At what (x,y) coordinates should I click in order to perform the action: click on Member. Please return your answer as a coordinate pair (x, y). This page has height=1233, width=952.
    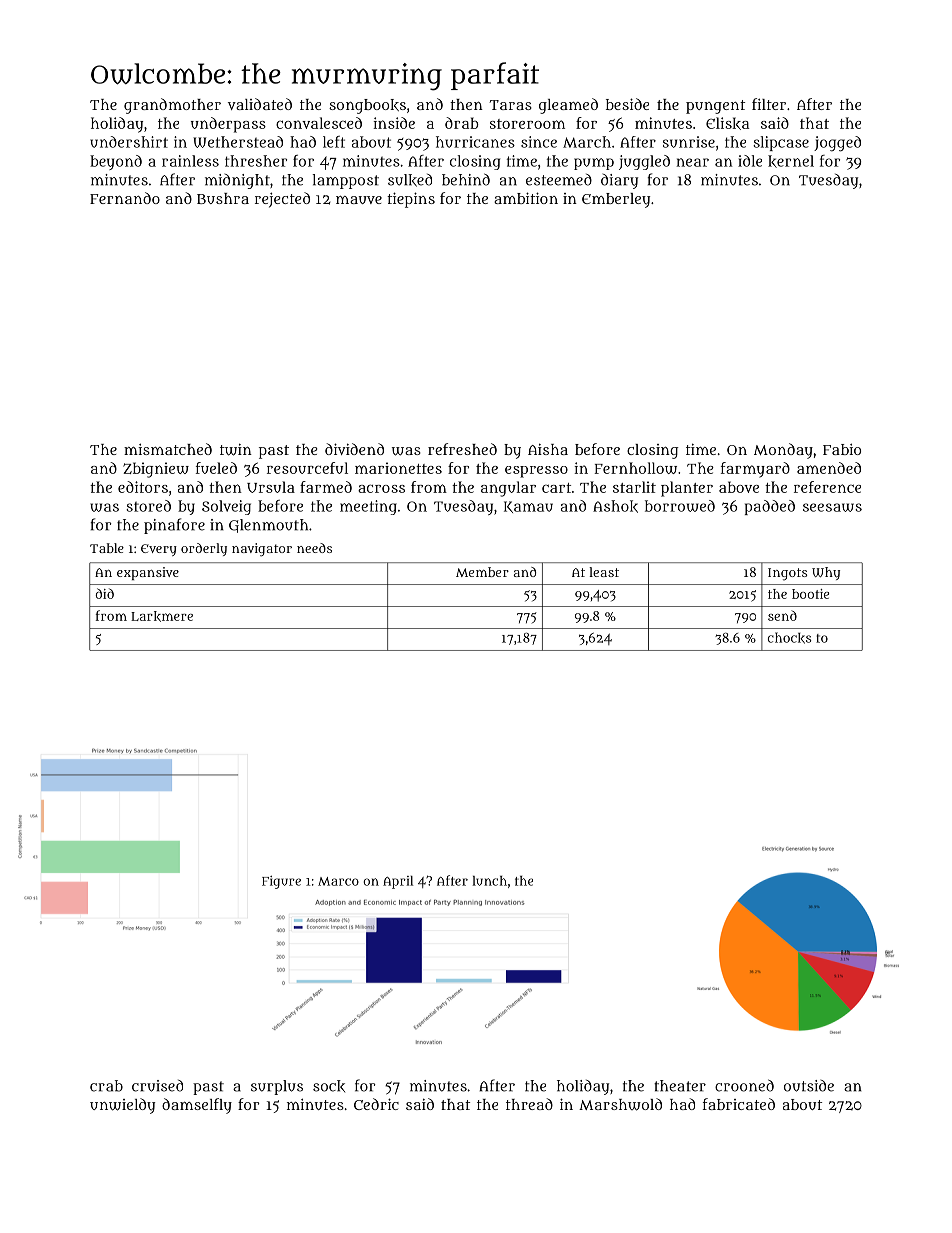
    Looking at the image, I should click on (482, 572).
